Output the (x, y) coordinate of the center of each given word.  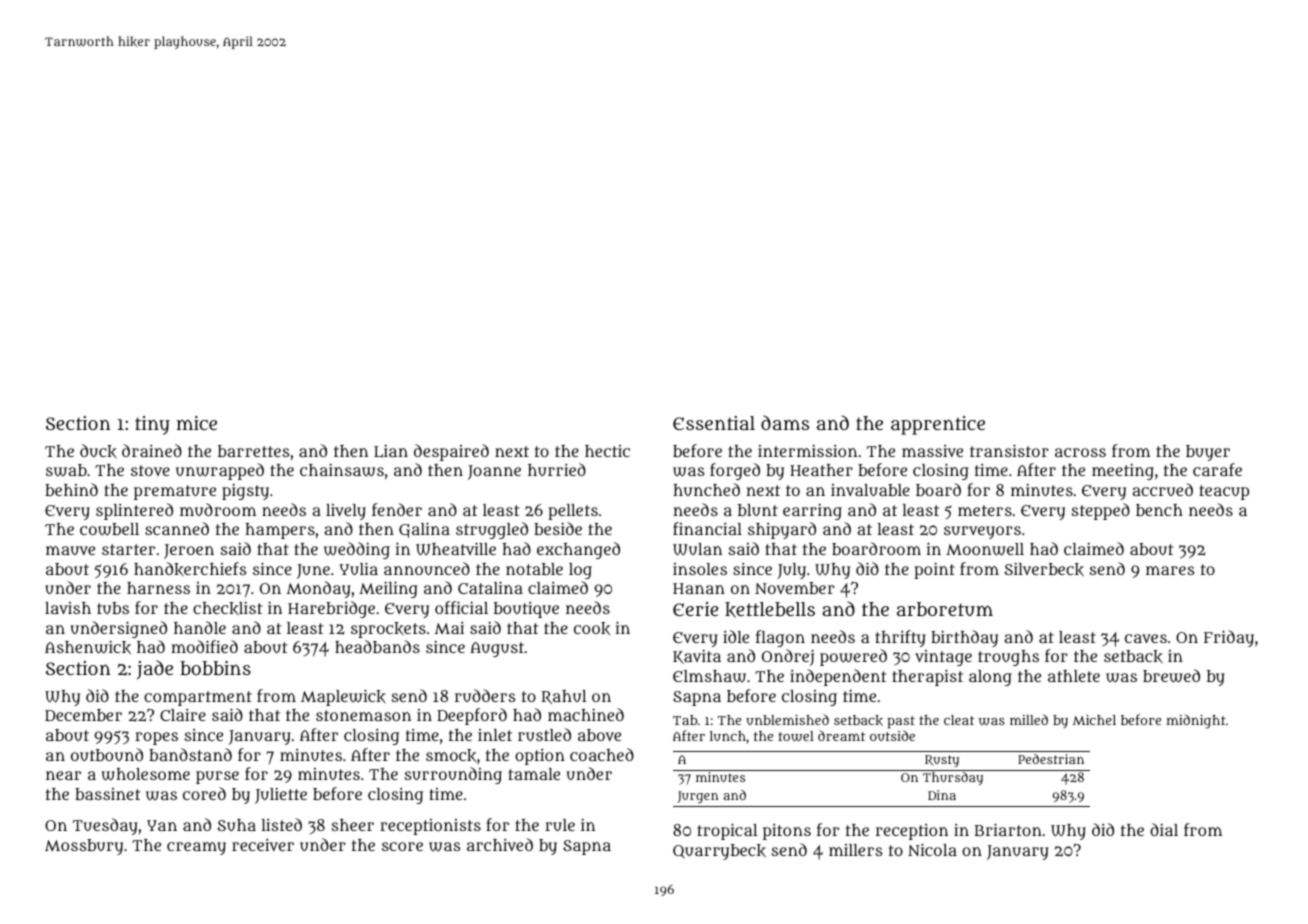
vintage (943, 658)
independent (838, 677)
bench (1159, 510)
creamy (196, 848)
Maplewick (343, 697)
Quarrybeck (719, 852)
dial (1164, 829)
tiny (152, 425)
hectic (607, 451)
